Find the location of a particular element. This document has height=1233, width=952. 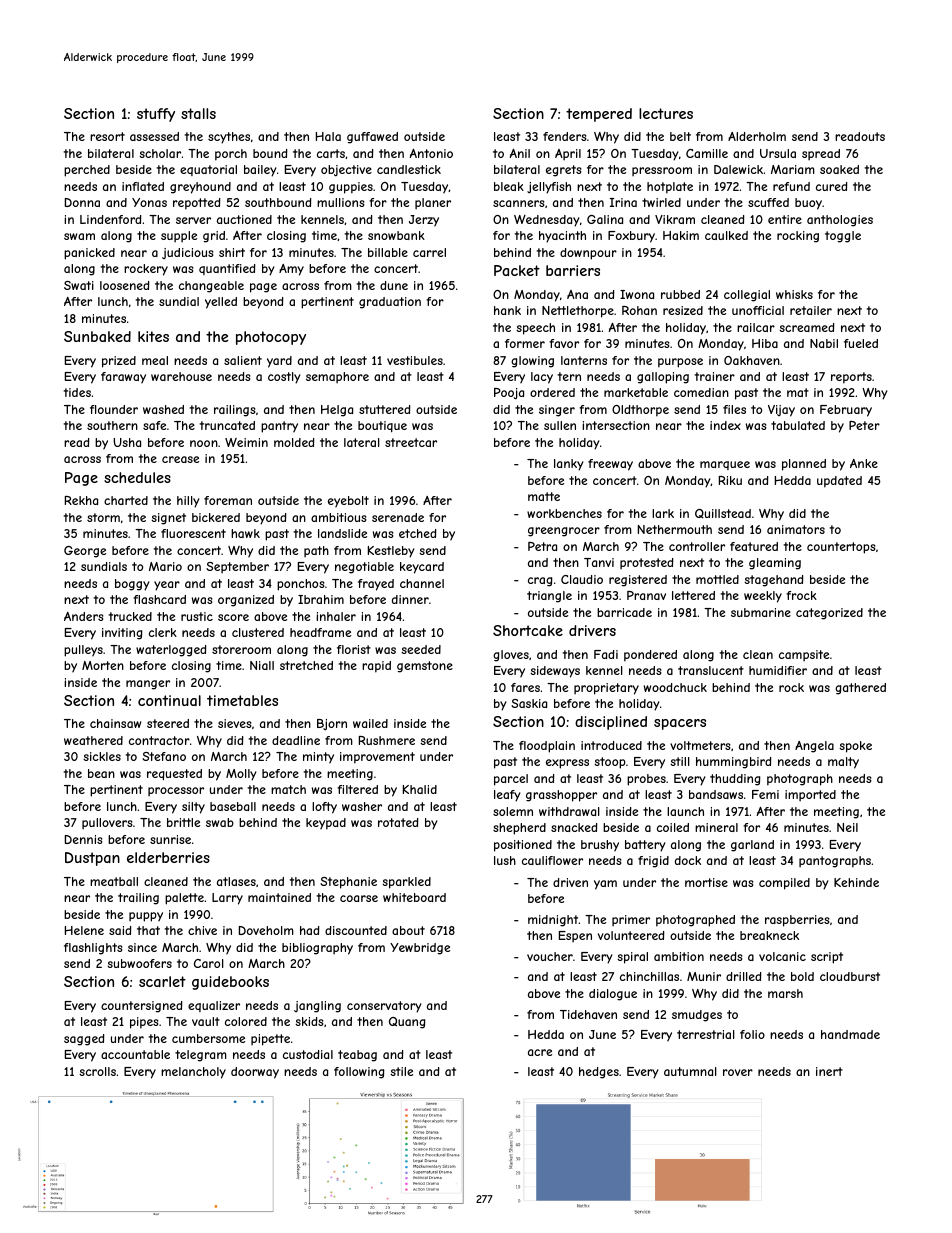

bailey is located at coordinates (260, 171).
